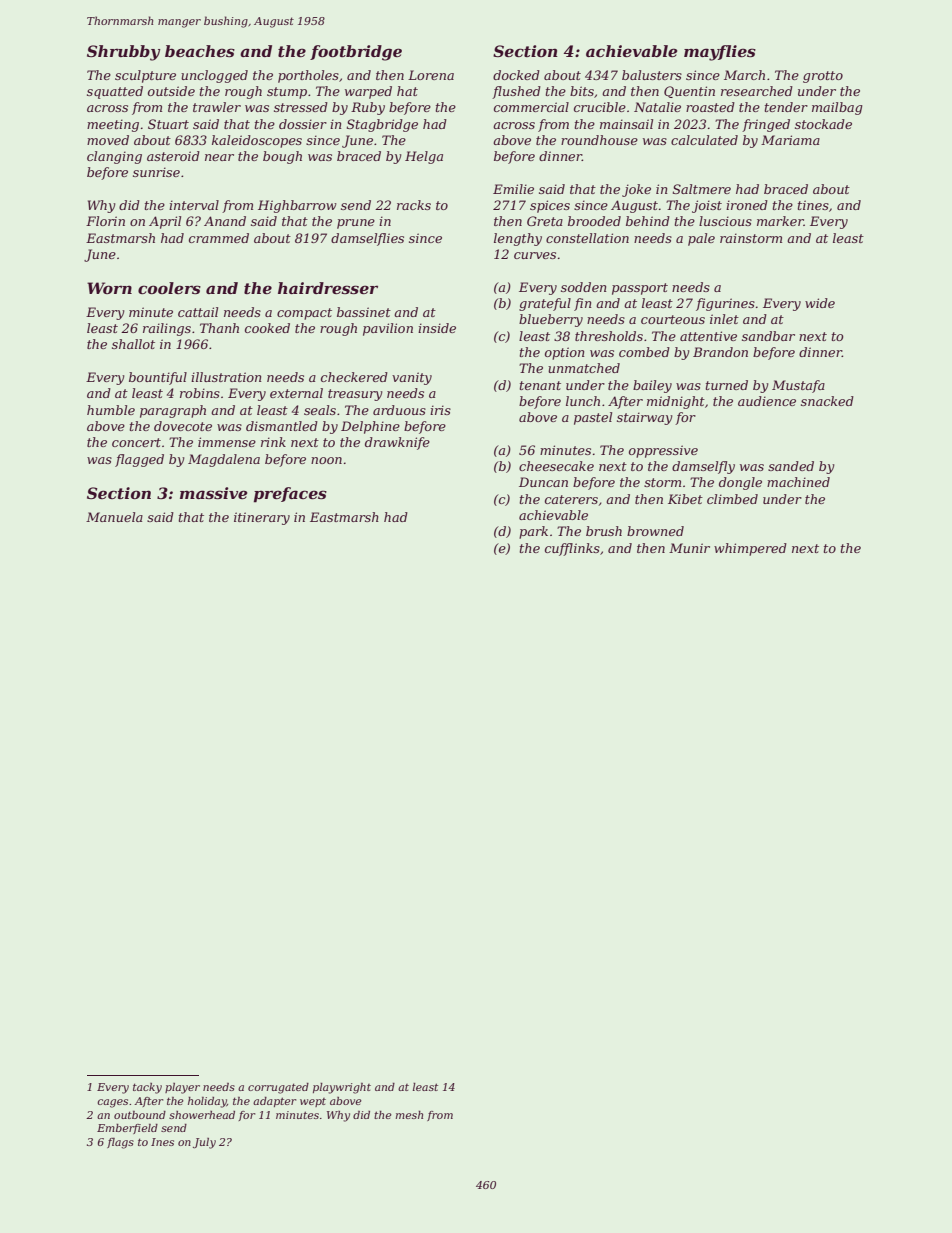  What do you see at coordinates (356, 53) in the document?
I see `footbridge` at bounding box center [356, 53].
